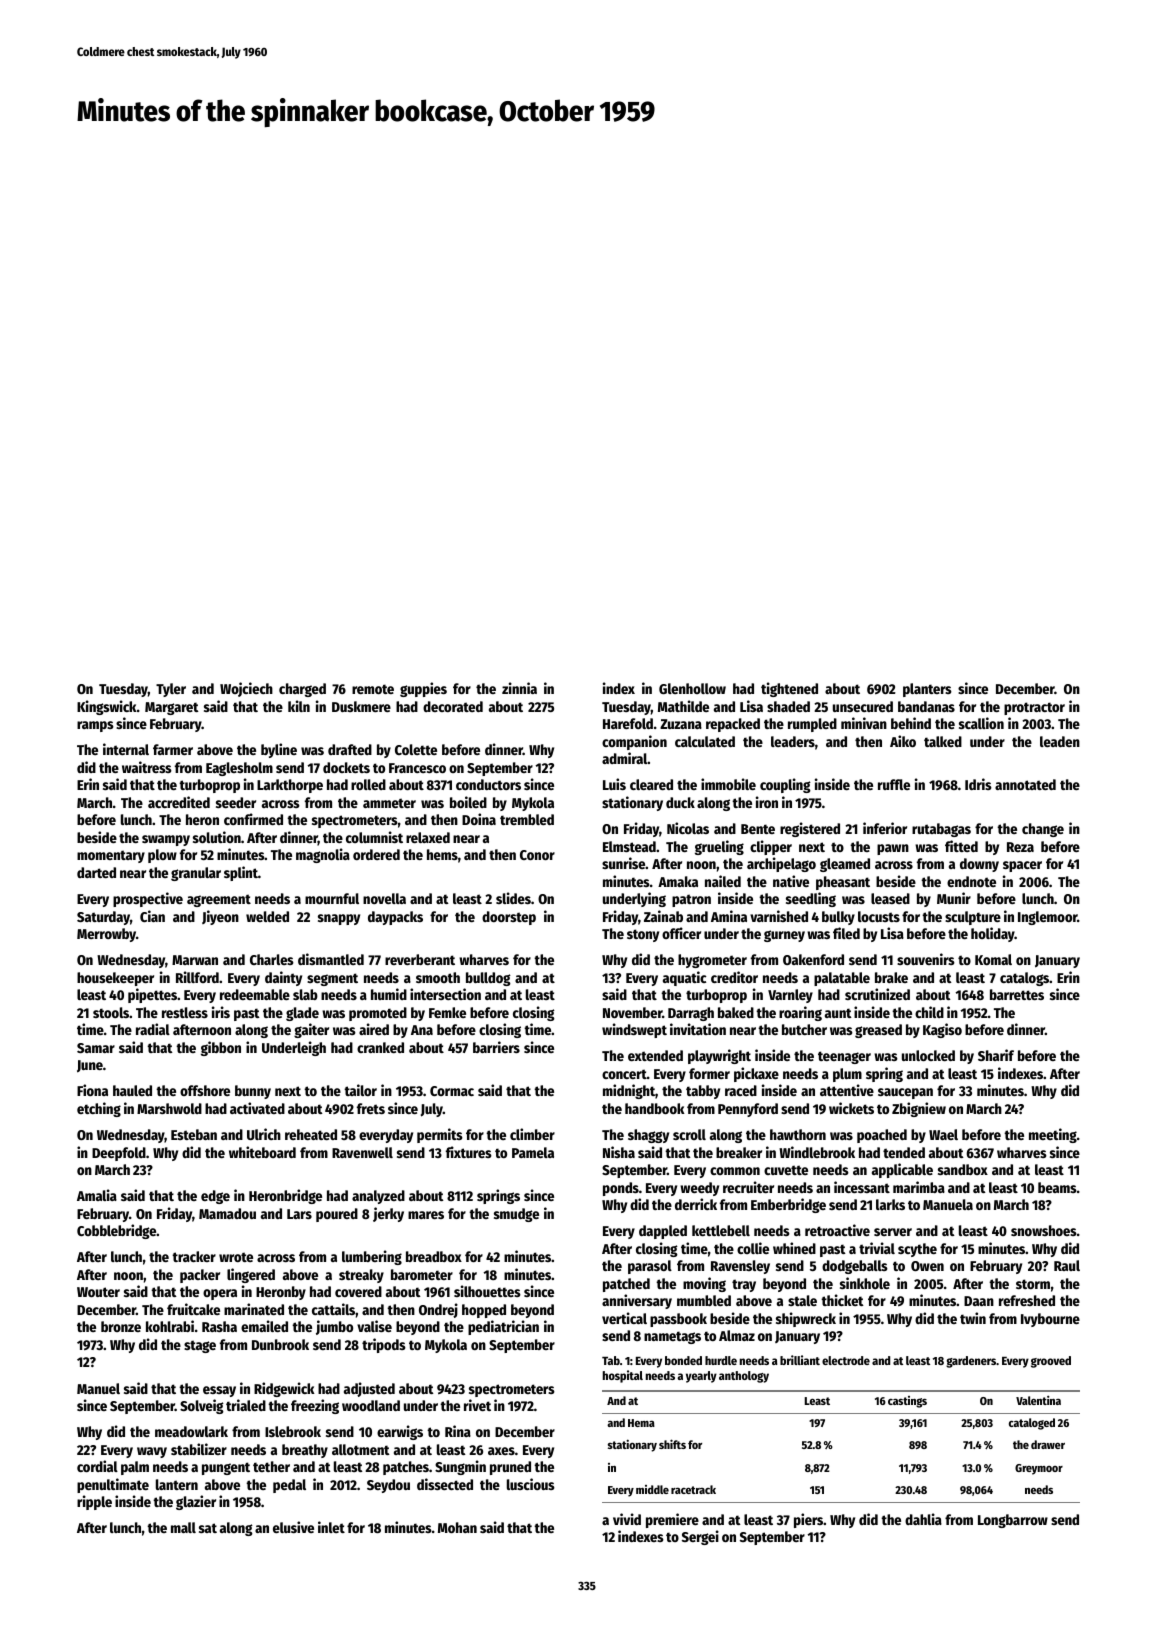  I want to click on meeting, so click(1053, 1135).
